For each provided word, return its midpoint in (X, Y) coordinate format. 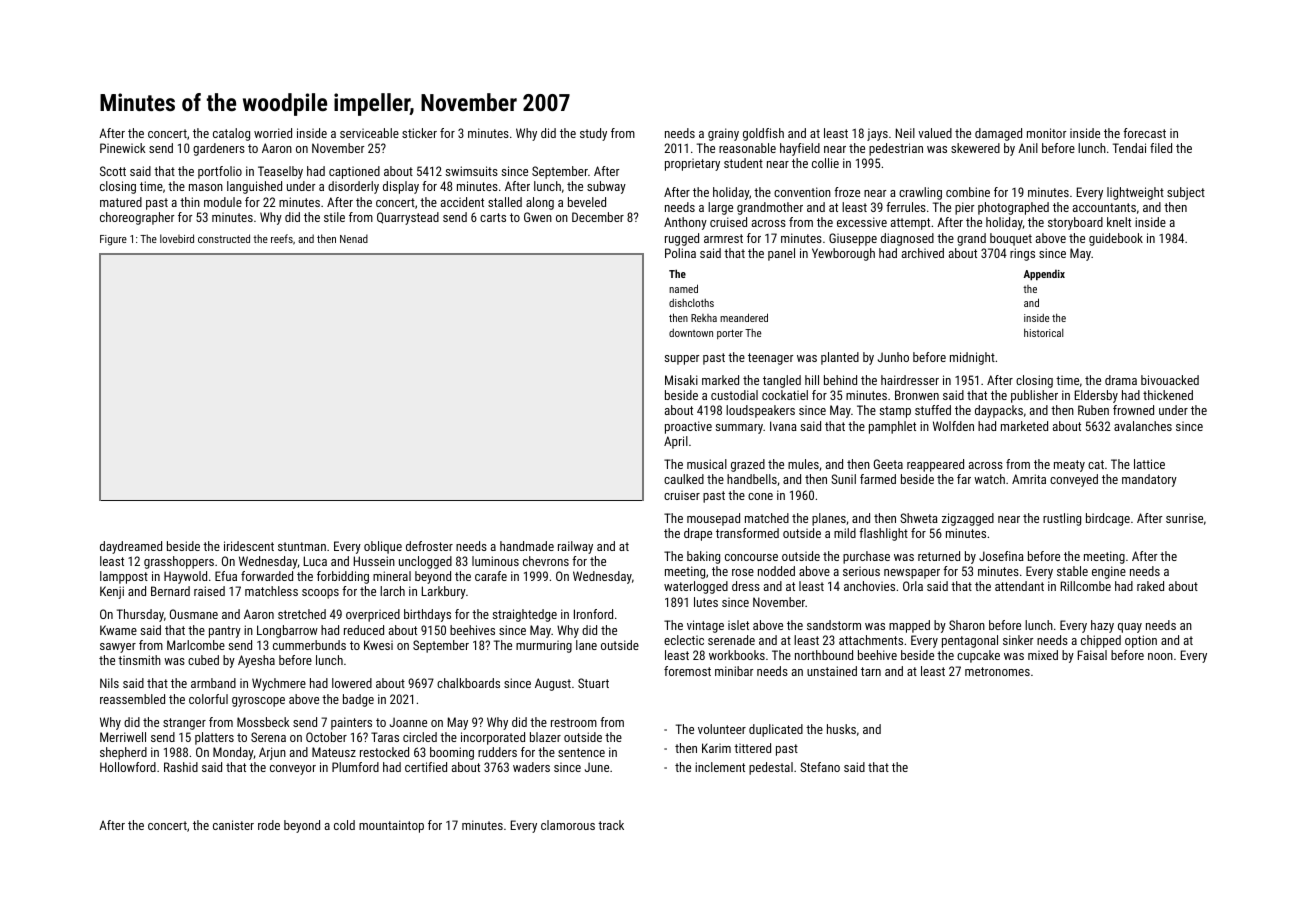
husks (841, 729)
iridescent (249, 546)
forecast (1144, 133)
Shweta (919, 518)
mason (206, 187)
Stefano (820, 767)
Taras (385, 737)
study (593, 134)
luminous (495, 561)
